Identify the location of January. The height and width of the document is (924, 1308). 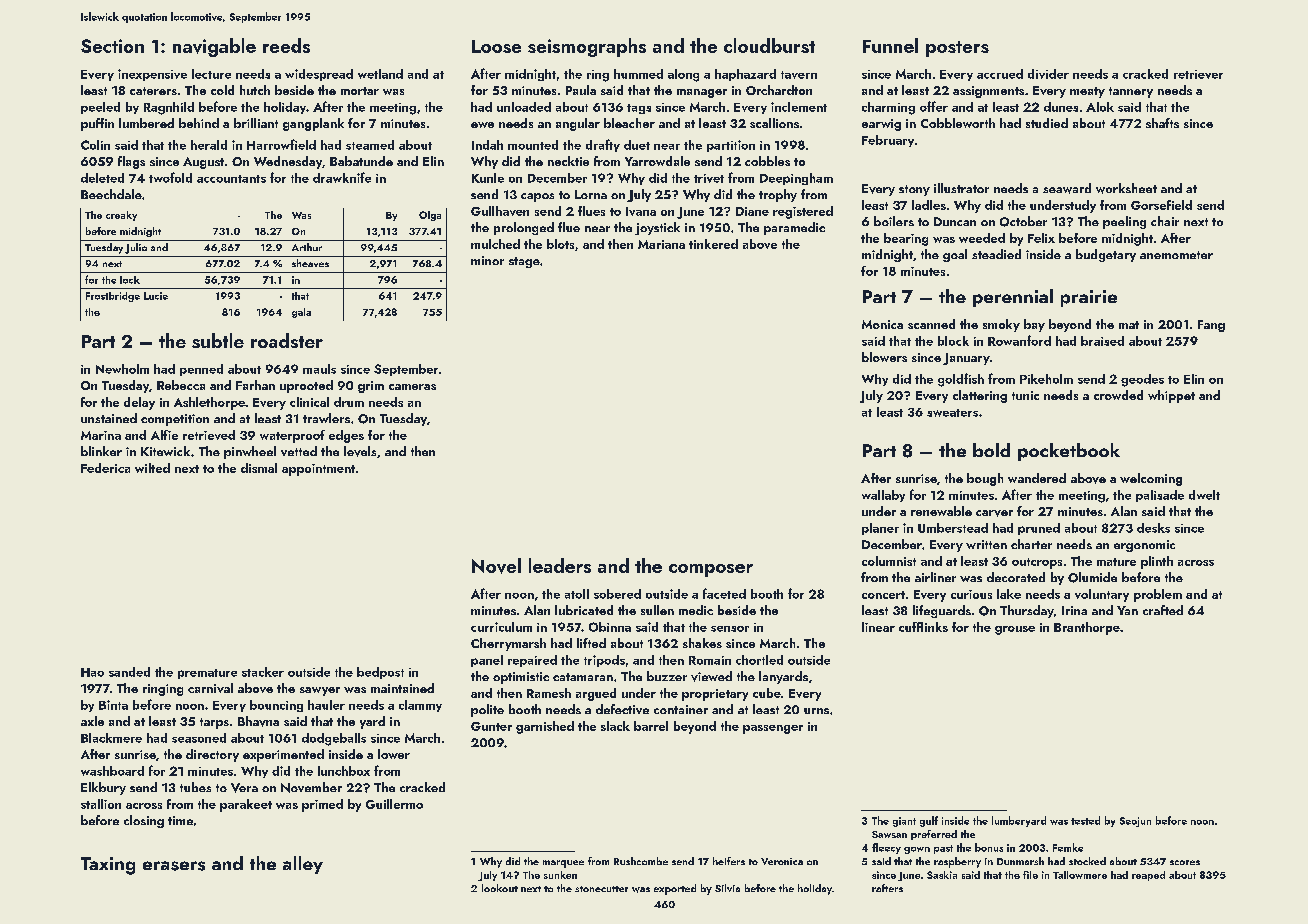
(966, 359).
